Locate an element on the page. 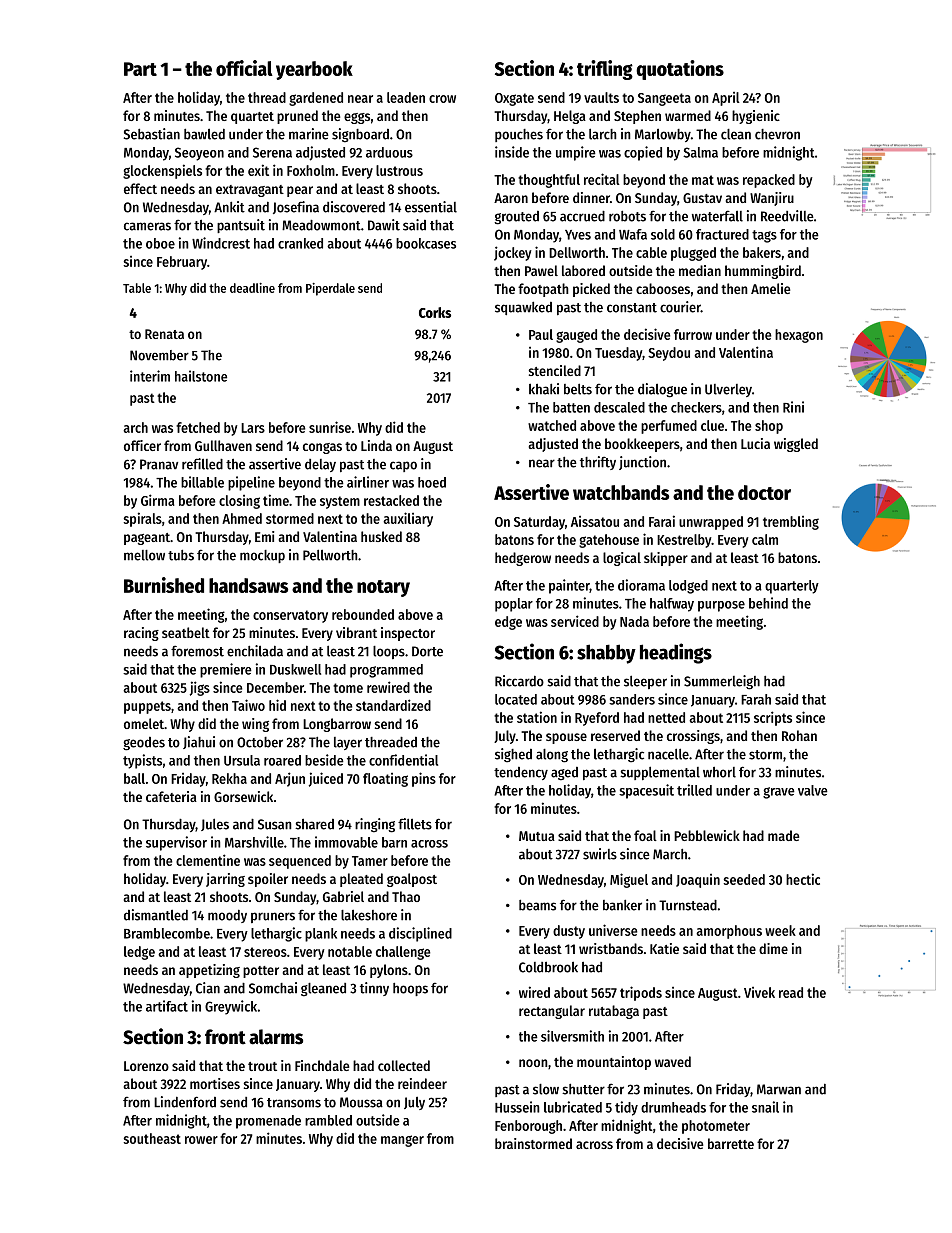 The image size is (952, 1233). valve is located at coordinates (813, 790).
